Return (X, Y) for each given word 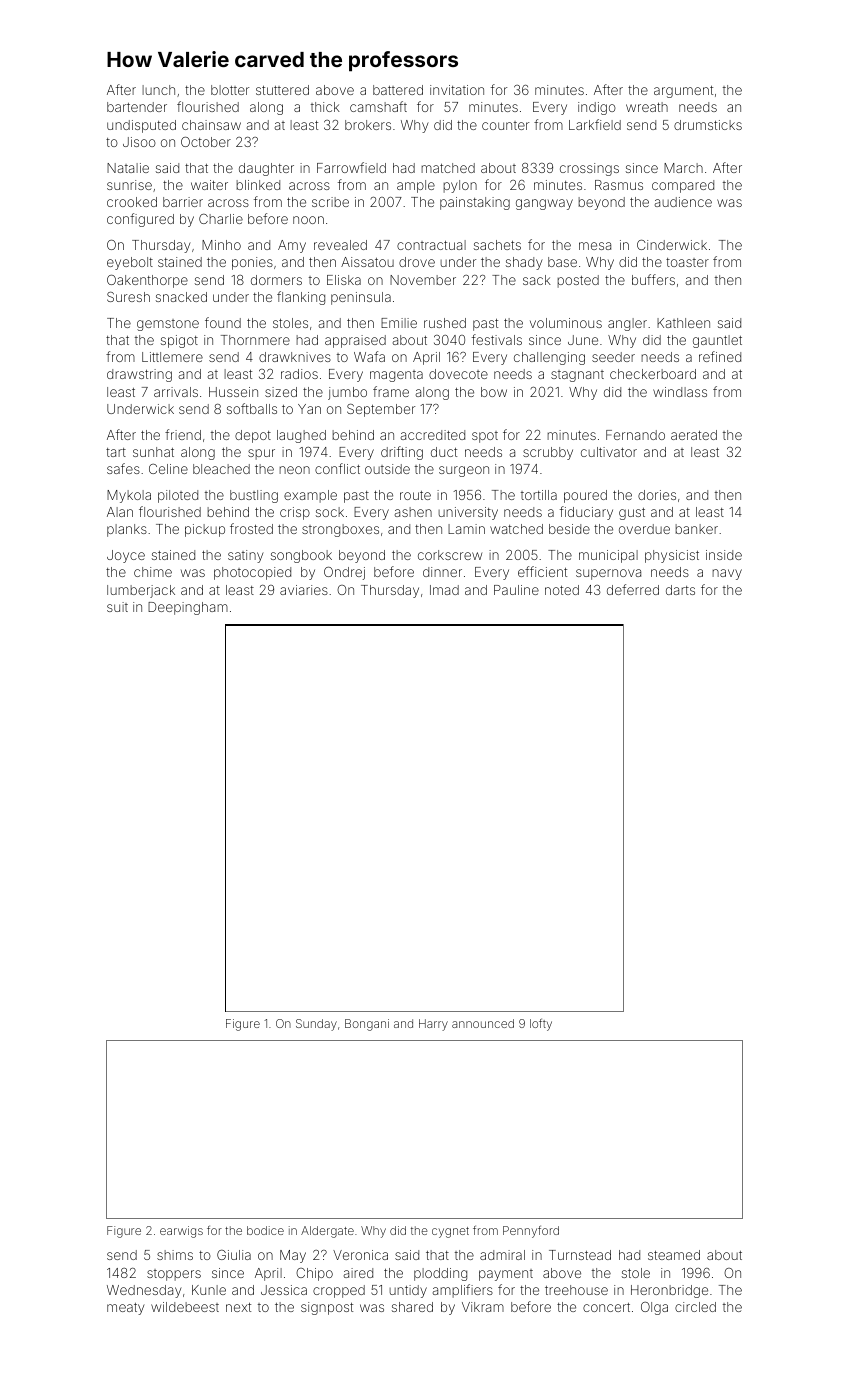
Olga (654, 1308)
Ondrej (344, 573)
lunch (158, 90)
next (238, 1307)
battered (398, 90)
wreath (647, 107)
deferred (633, 589)
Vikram (483, 1307)
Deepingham (188, 608)
